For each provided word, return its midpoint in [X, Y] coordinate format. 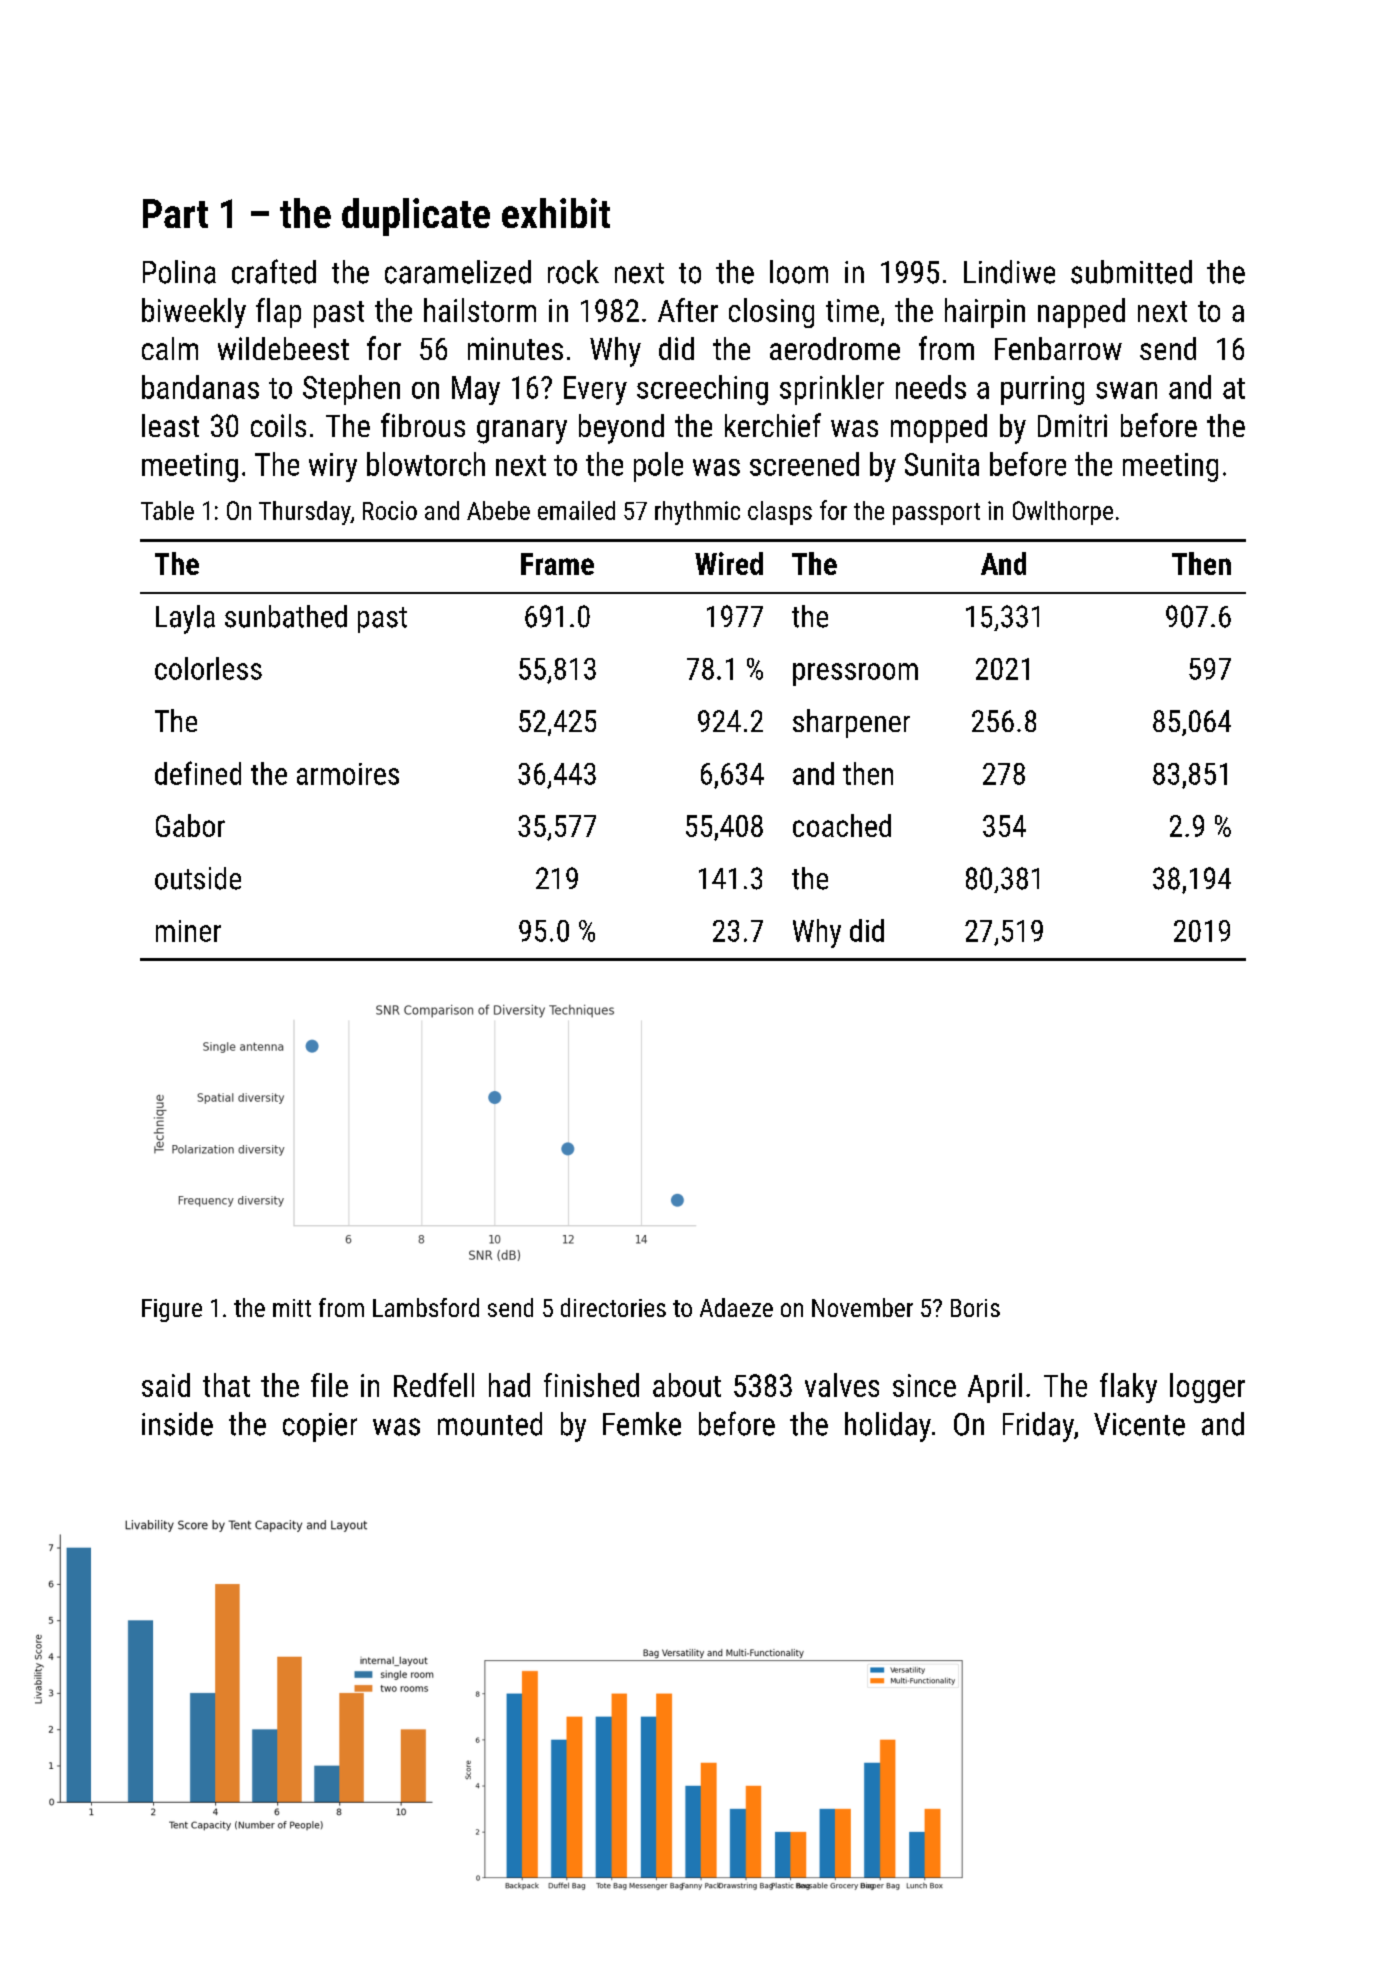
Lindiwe [1009, 272]
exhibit [556, 213]
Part [175, 213]
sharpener [851, 723]
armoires [348, 774]
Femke [642, 1424]
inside [177, 1424]
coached [842, 825]
